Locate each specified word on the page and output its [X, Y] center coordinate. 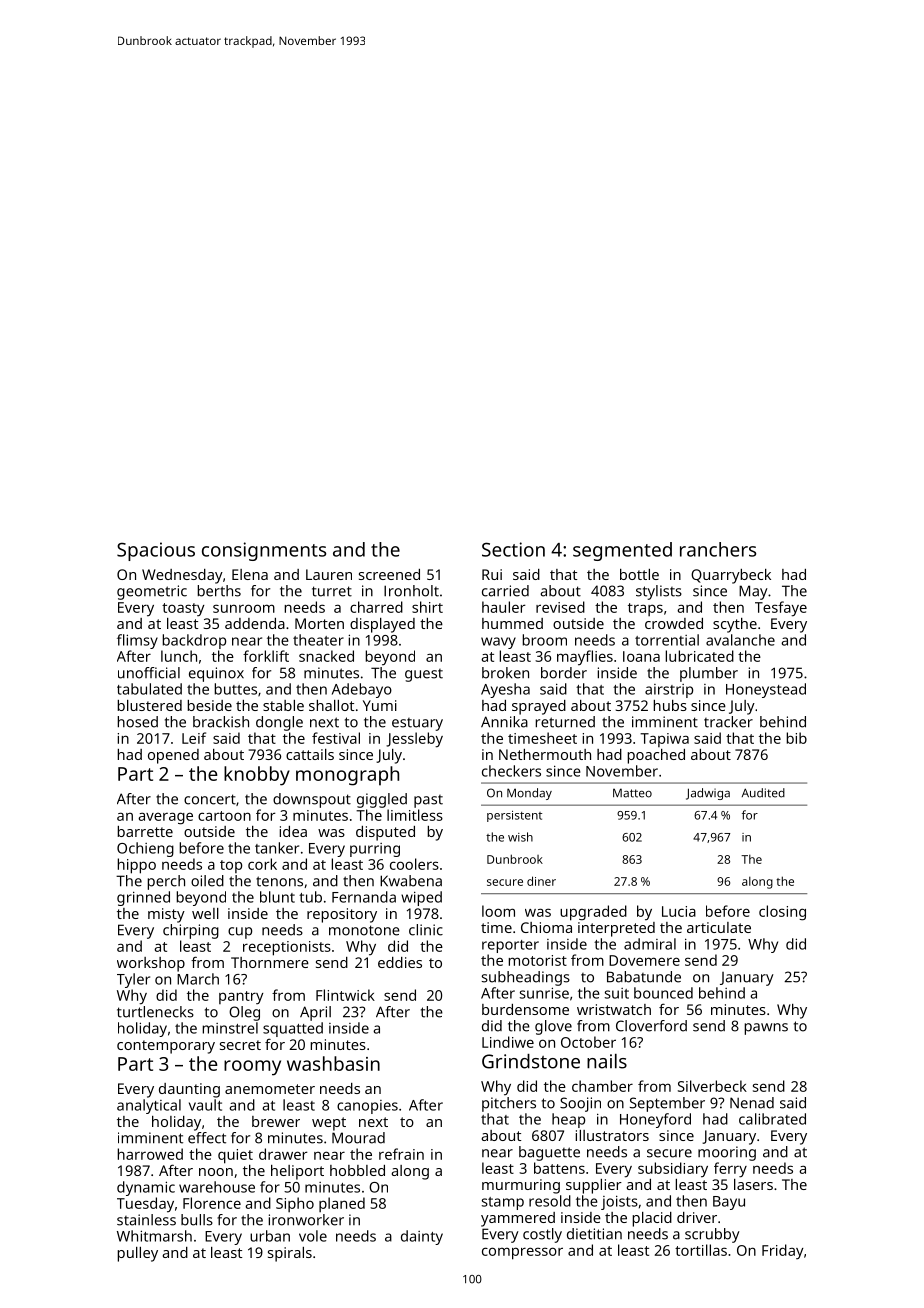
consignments [264, 551]
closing [782, 913]
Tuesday [145, 1205]
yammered [518, 1219]
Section [513, 549]
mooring [727, 1153]
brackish [221, 722]
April [315, 1013]
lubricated [699, 656]
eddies [400, 962]
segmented [622, 551]
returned [565, 722]
